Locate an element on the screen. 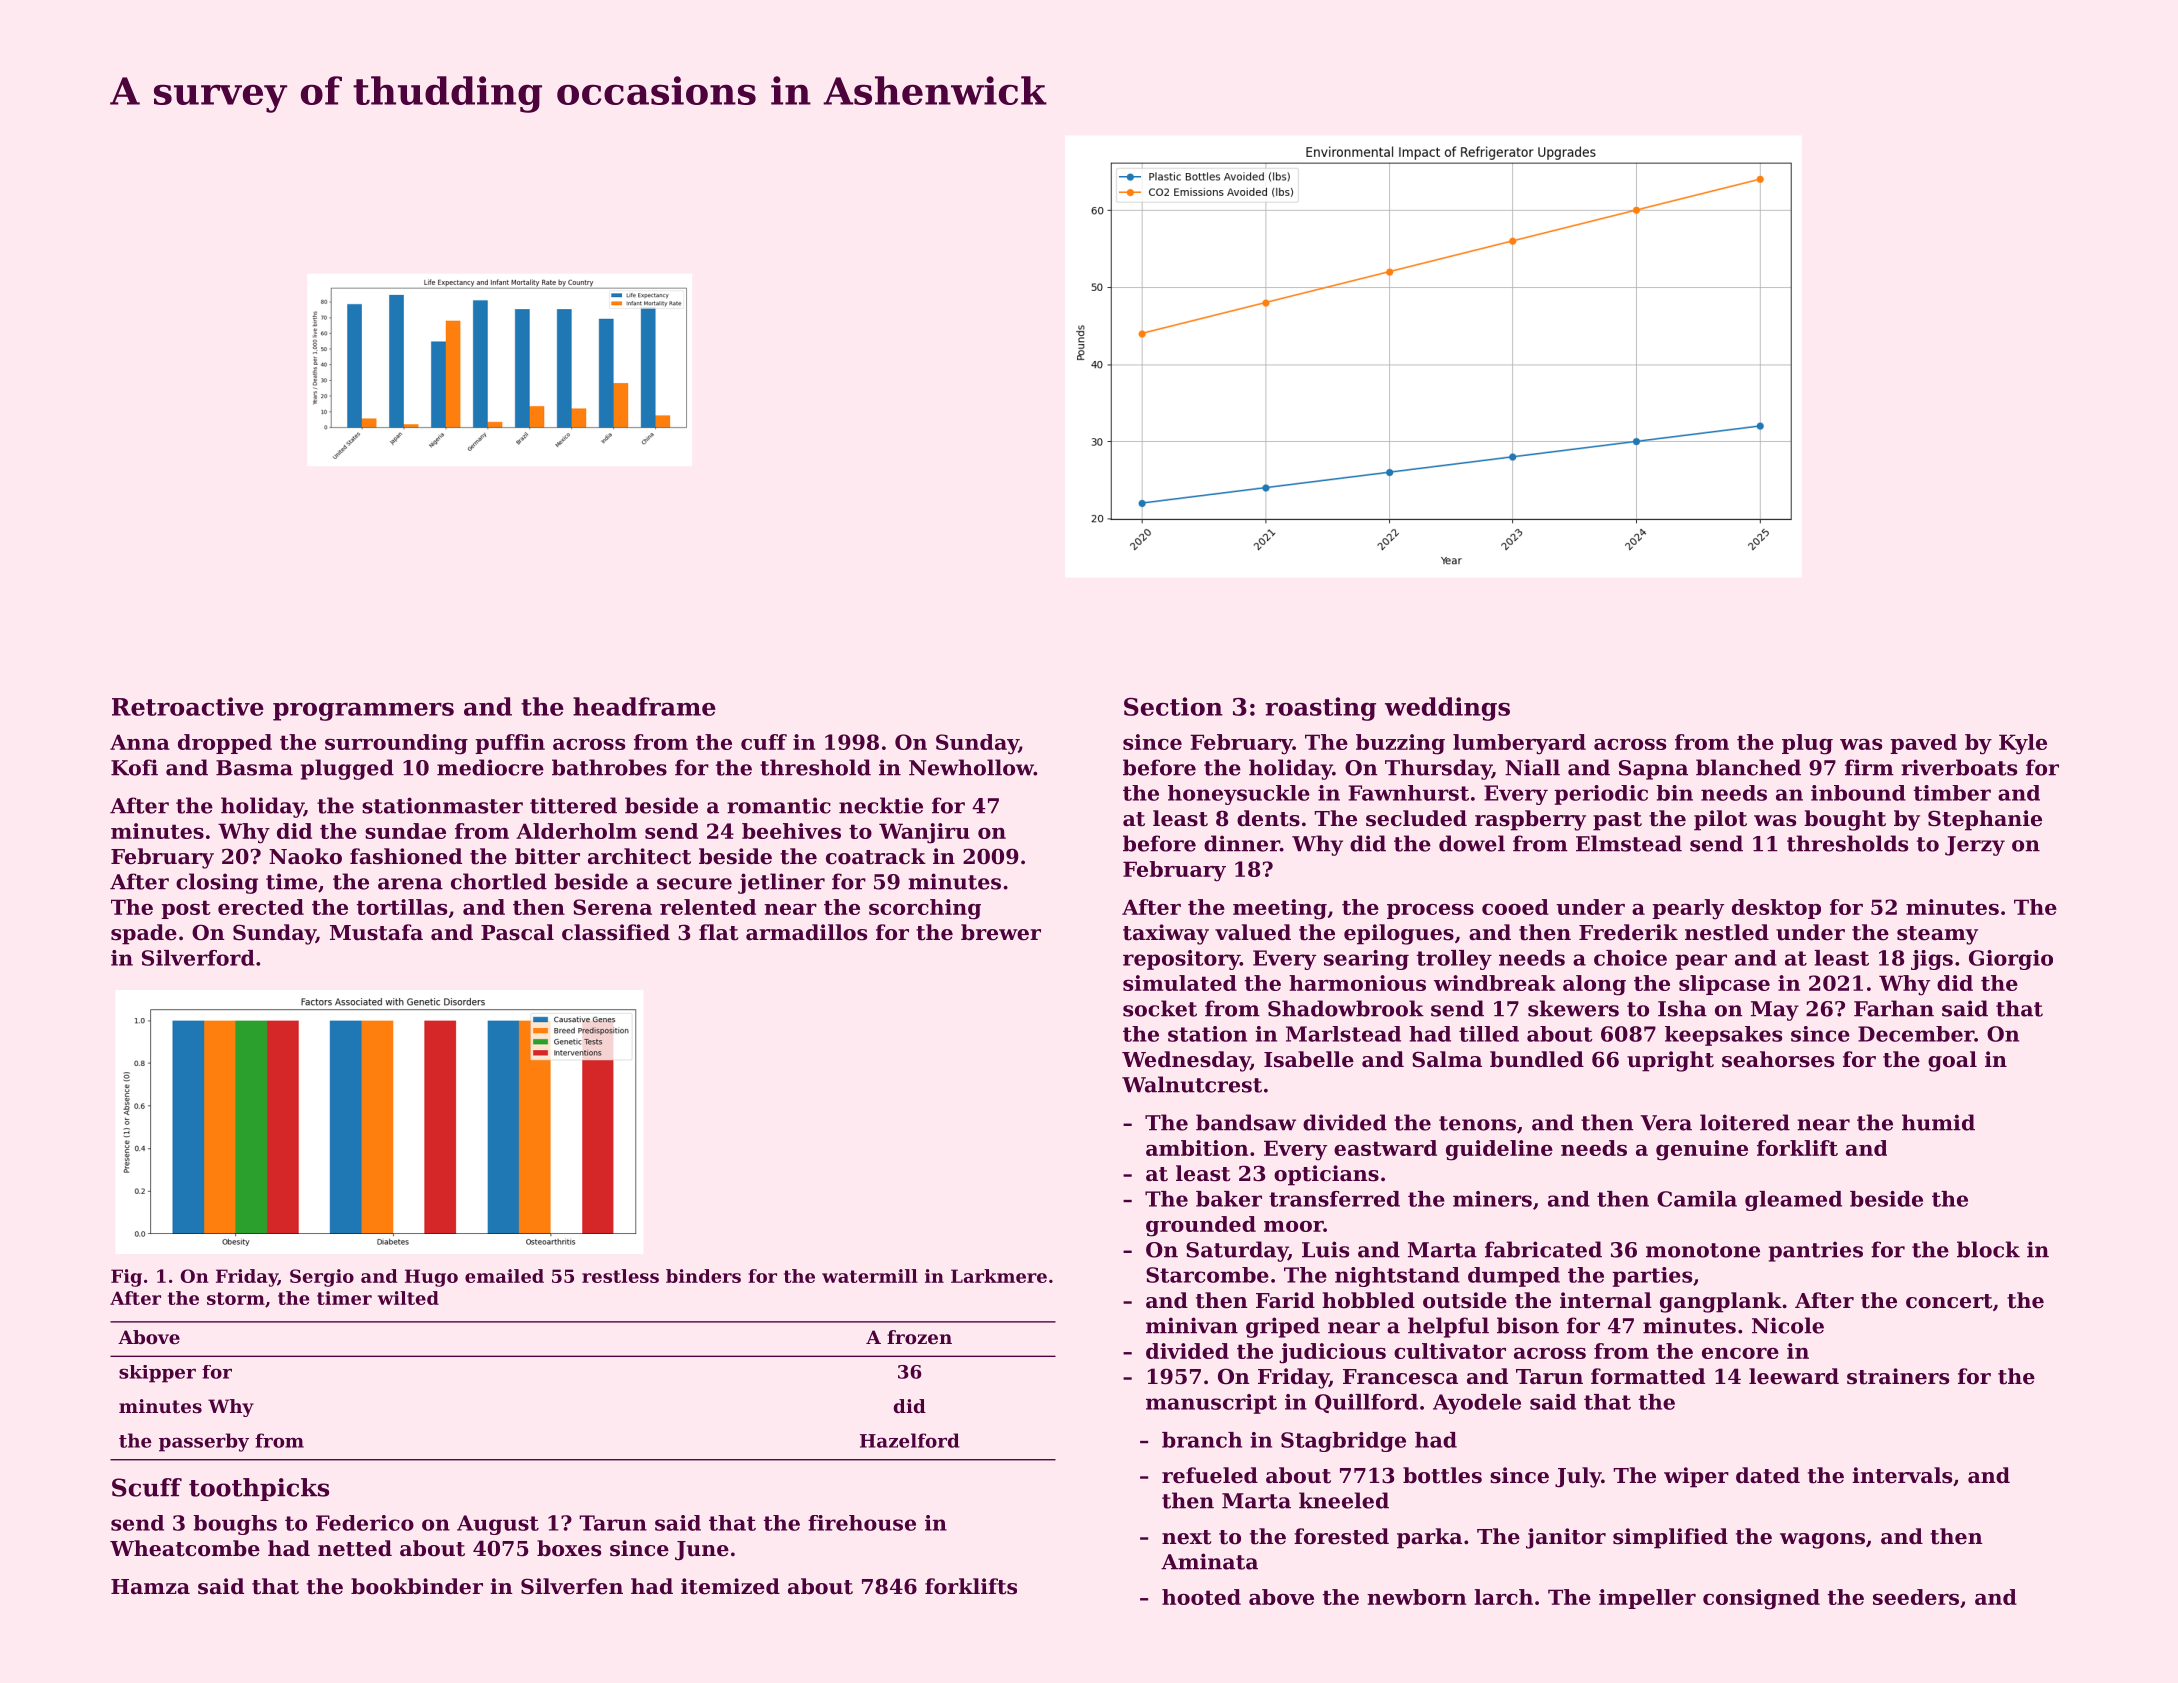 The height and width of the screenshot is (1683, 2178). Section is located at coordinates (1173, 706).
